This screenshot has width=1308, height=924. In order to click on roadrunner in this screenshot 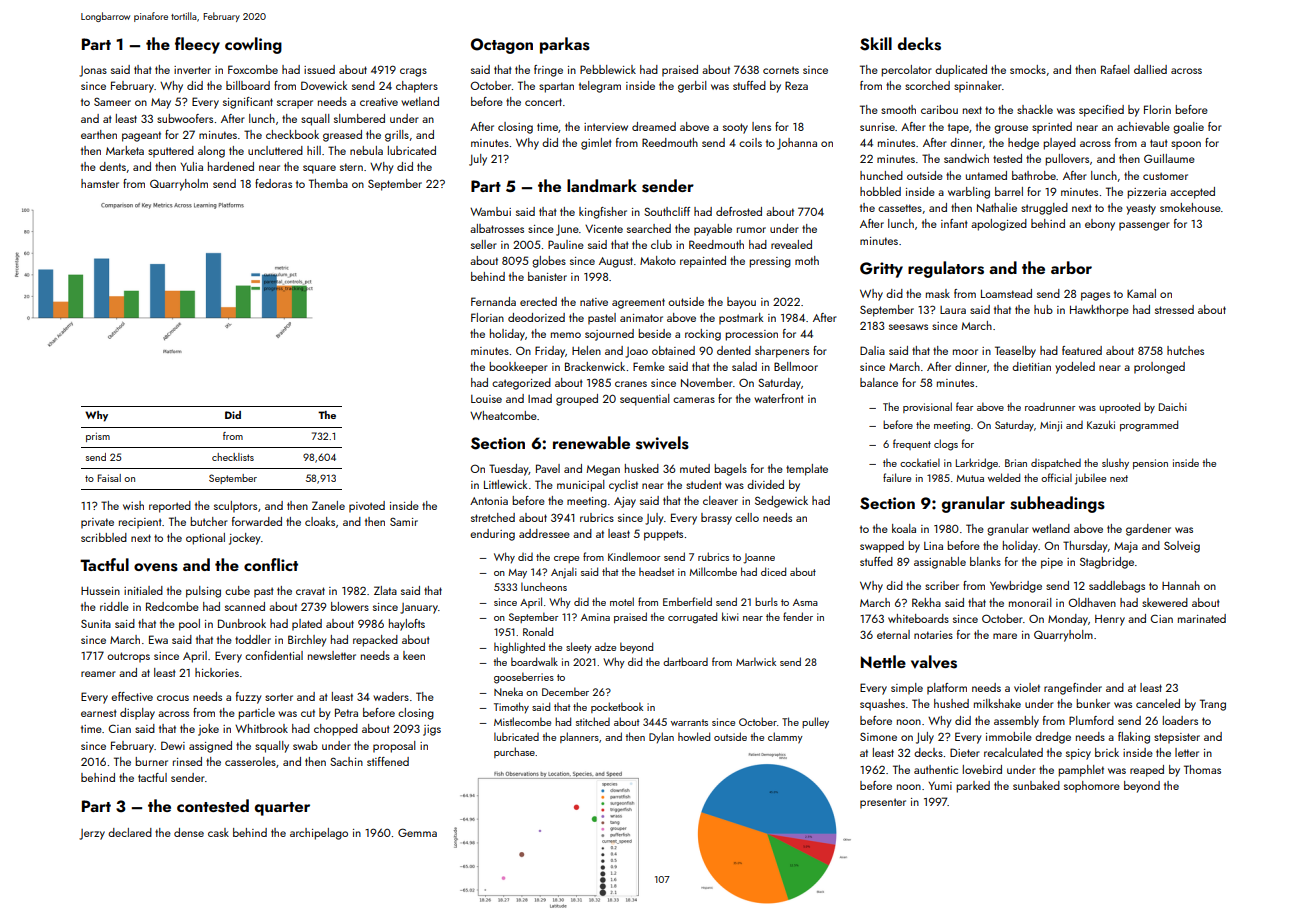, I will do `click(1050, 407)`.
